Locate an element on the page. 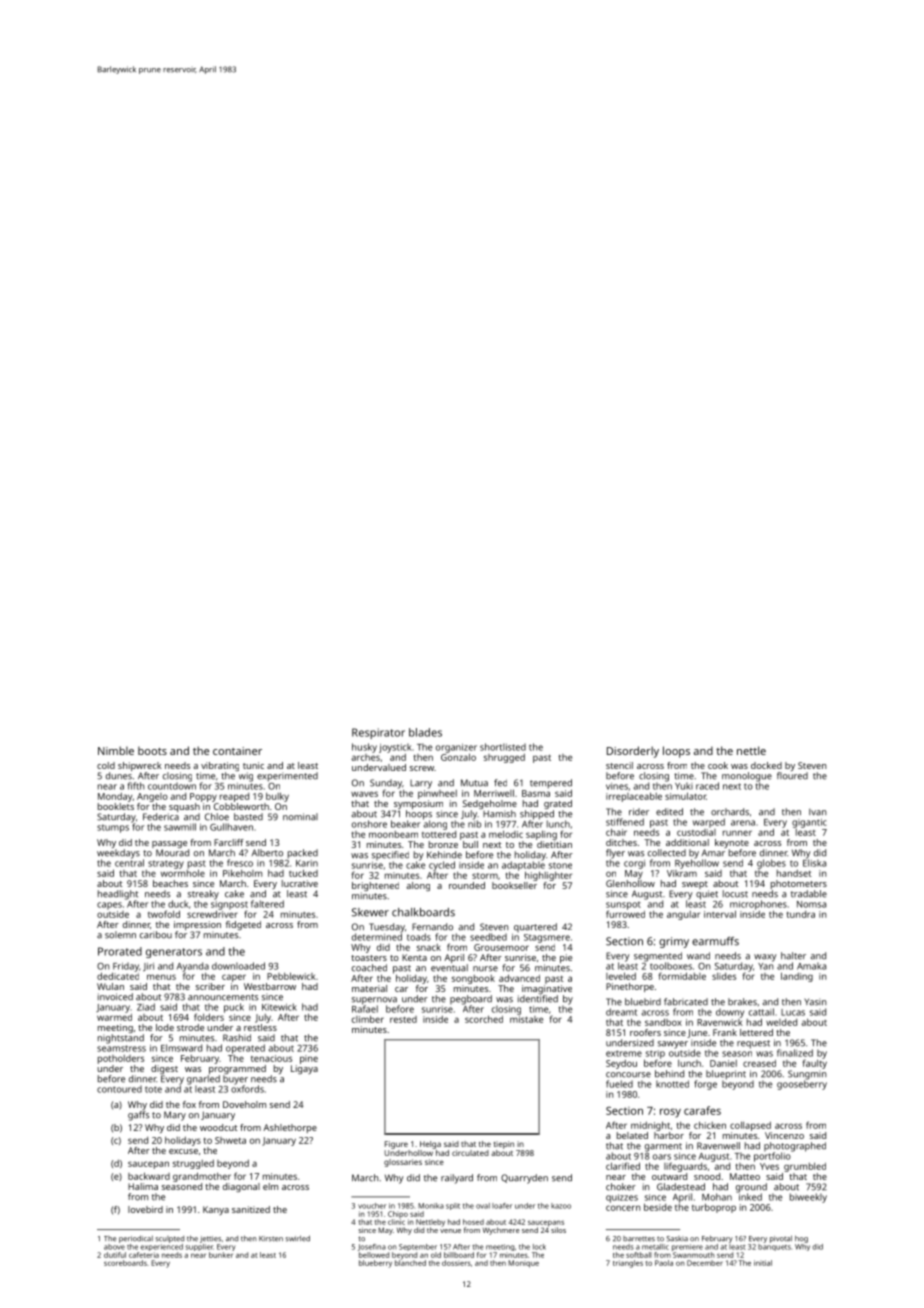 This image has height=1308, width=924. pie is located at coordinates (566, 958).
